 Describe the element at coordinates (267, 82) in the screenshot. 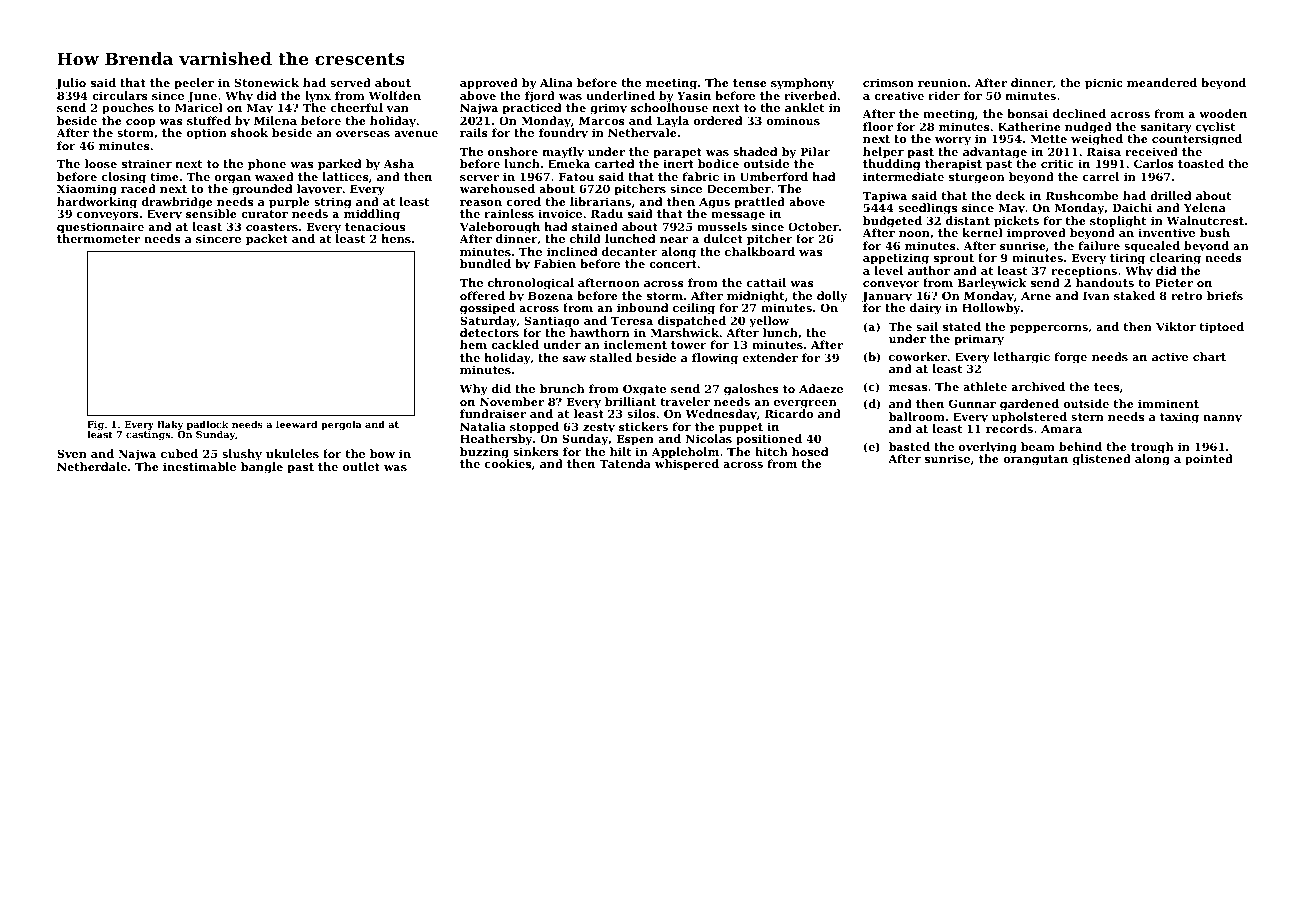

I see `Stonewick` at that location.
